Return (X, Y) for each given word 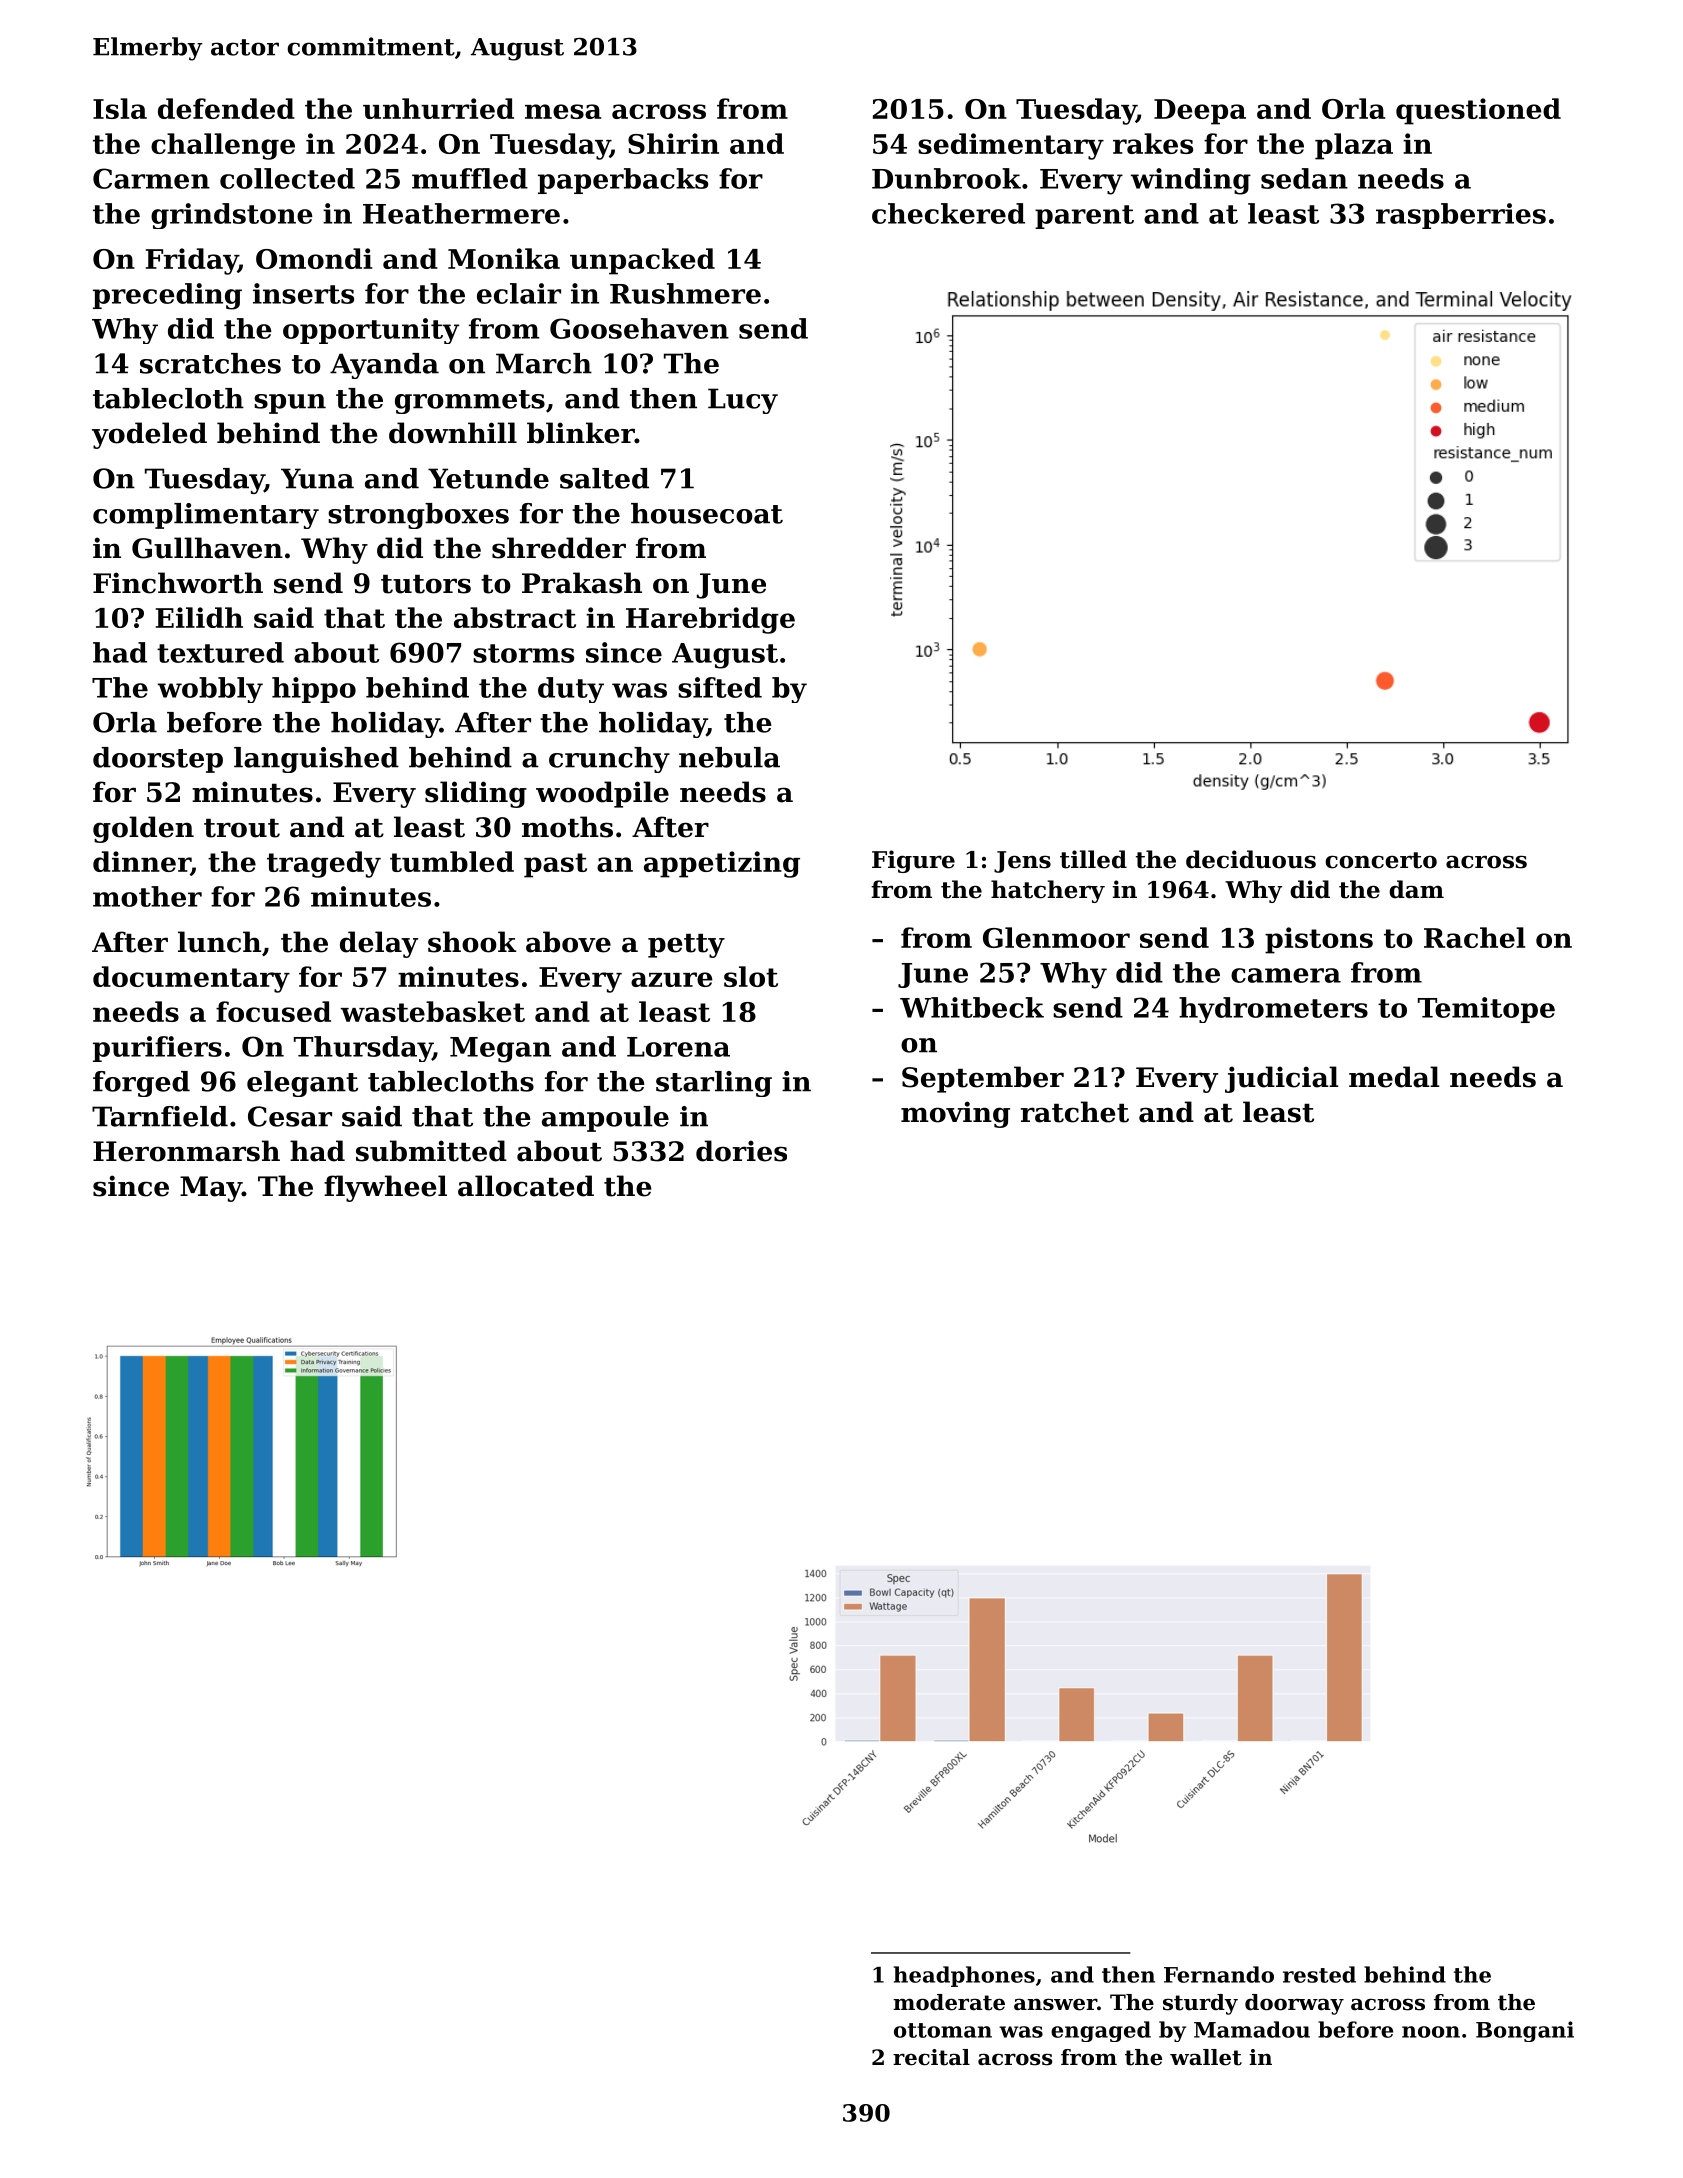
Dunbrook (946, 178)
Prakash (582, 583)
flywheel (385, 1188)
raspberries (1461, 216)
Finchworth (178, 583)
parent (1084, 217)
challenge (223, 146)
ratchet (1075, 1112)
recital (931, 2057)
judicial (1282, 1079)
